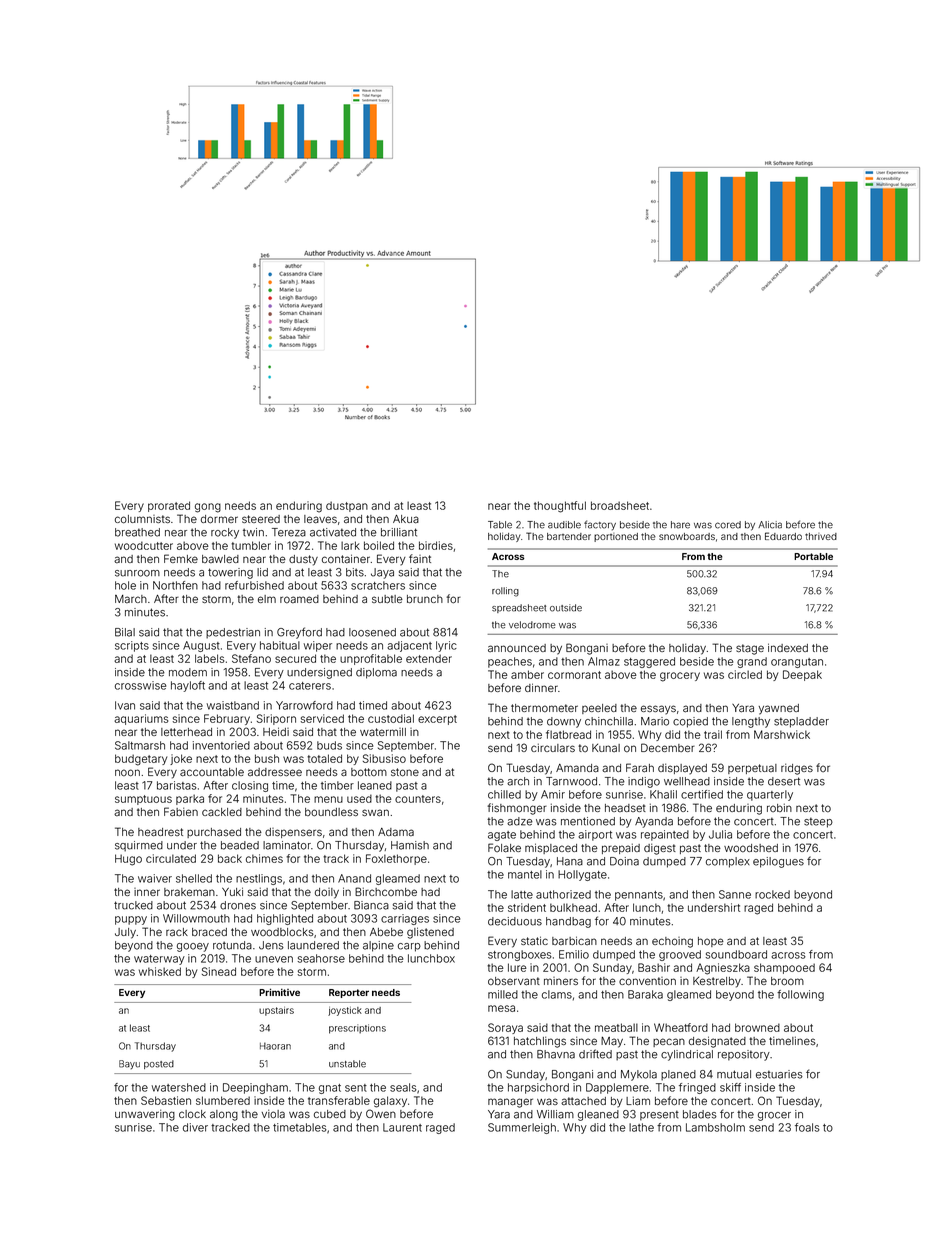 Image resolution: width=952 pixels, height=1233 pixels. What do you see at coordinates (560, 507) in the screenshot?
I see `thoughtful` at bounding box center [560, 507].
